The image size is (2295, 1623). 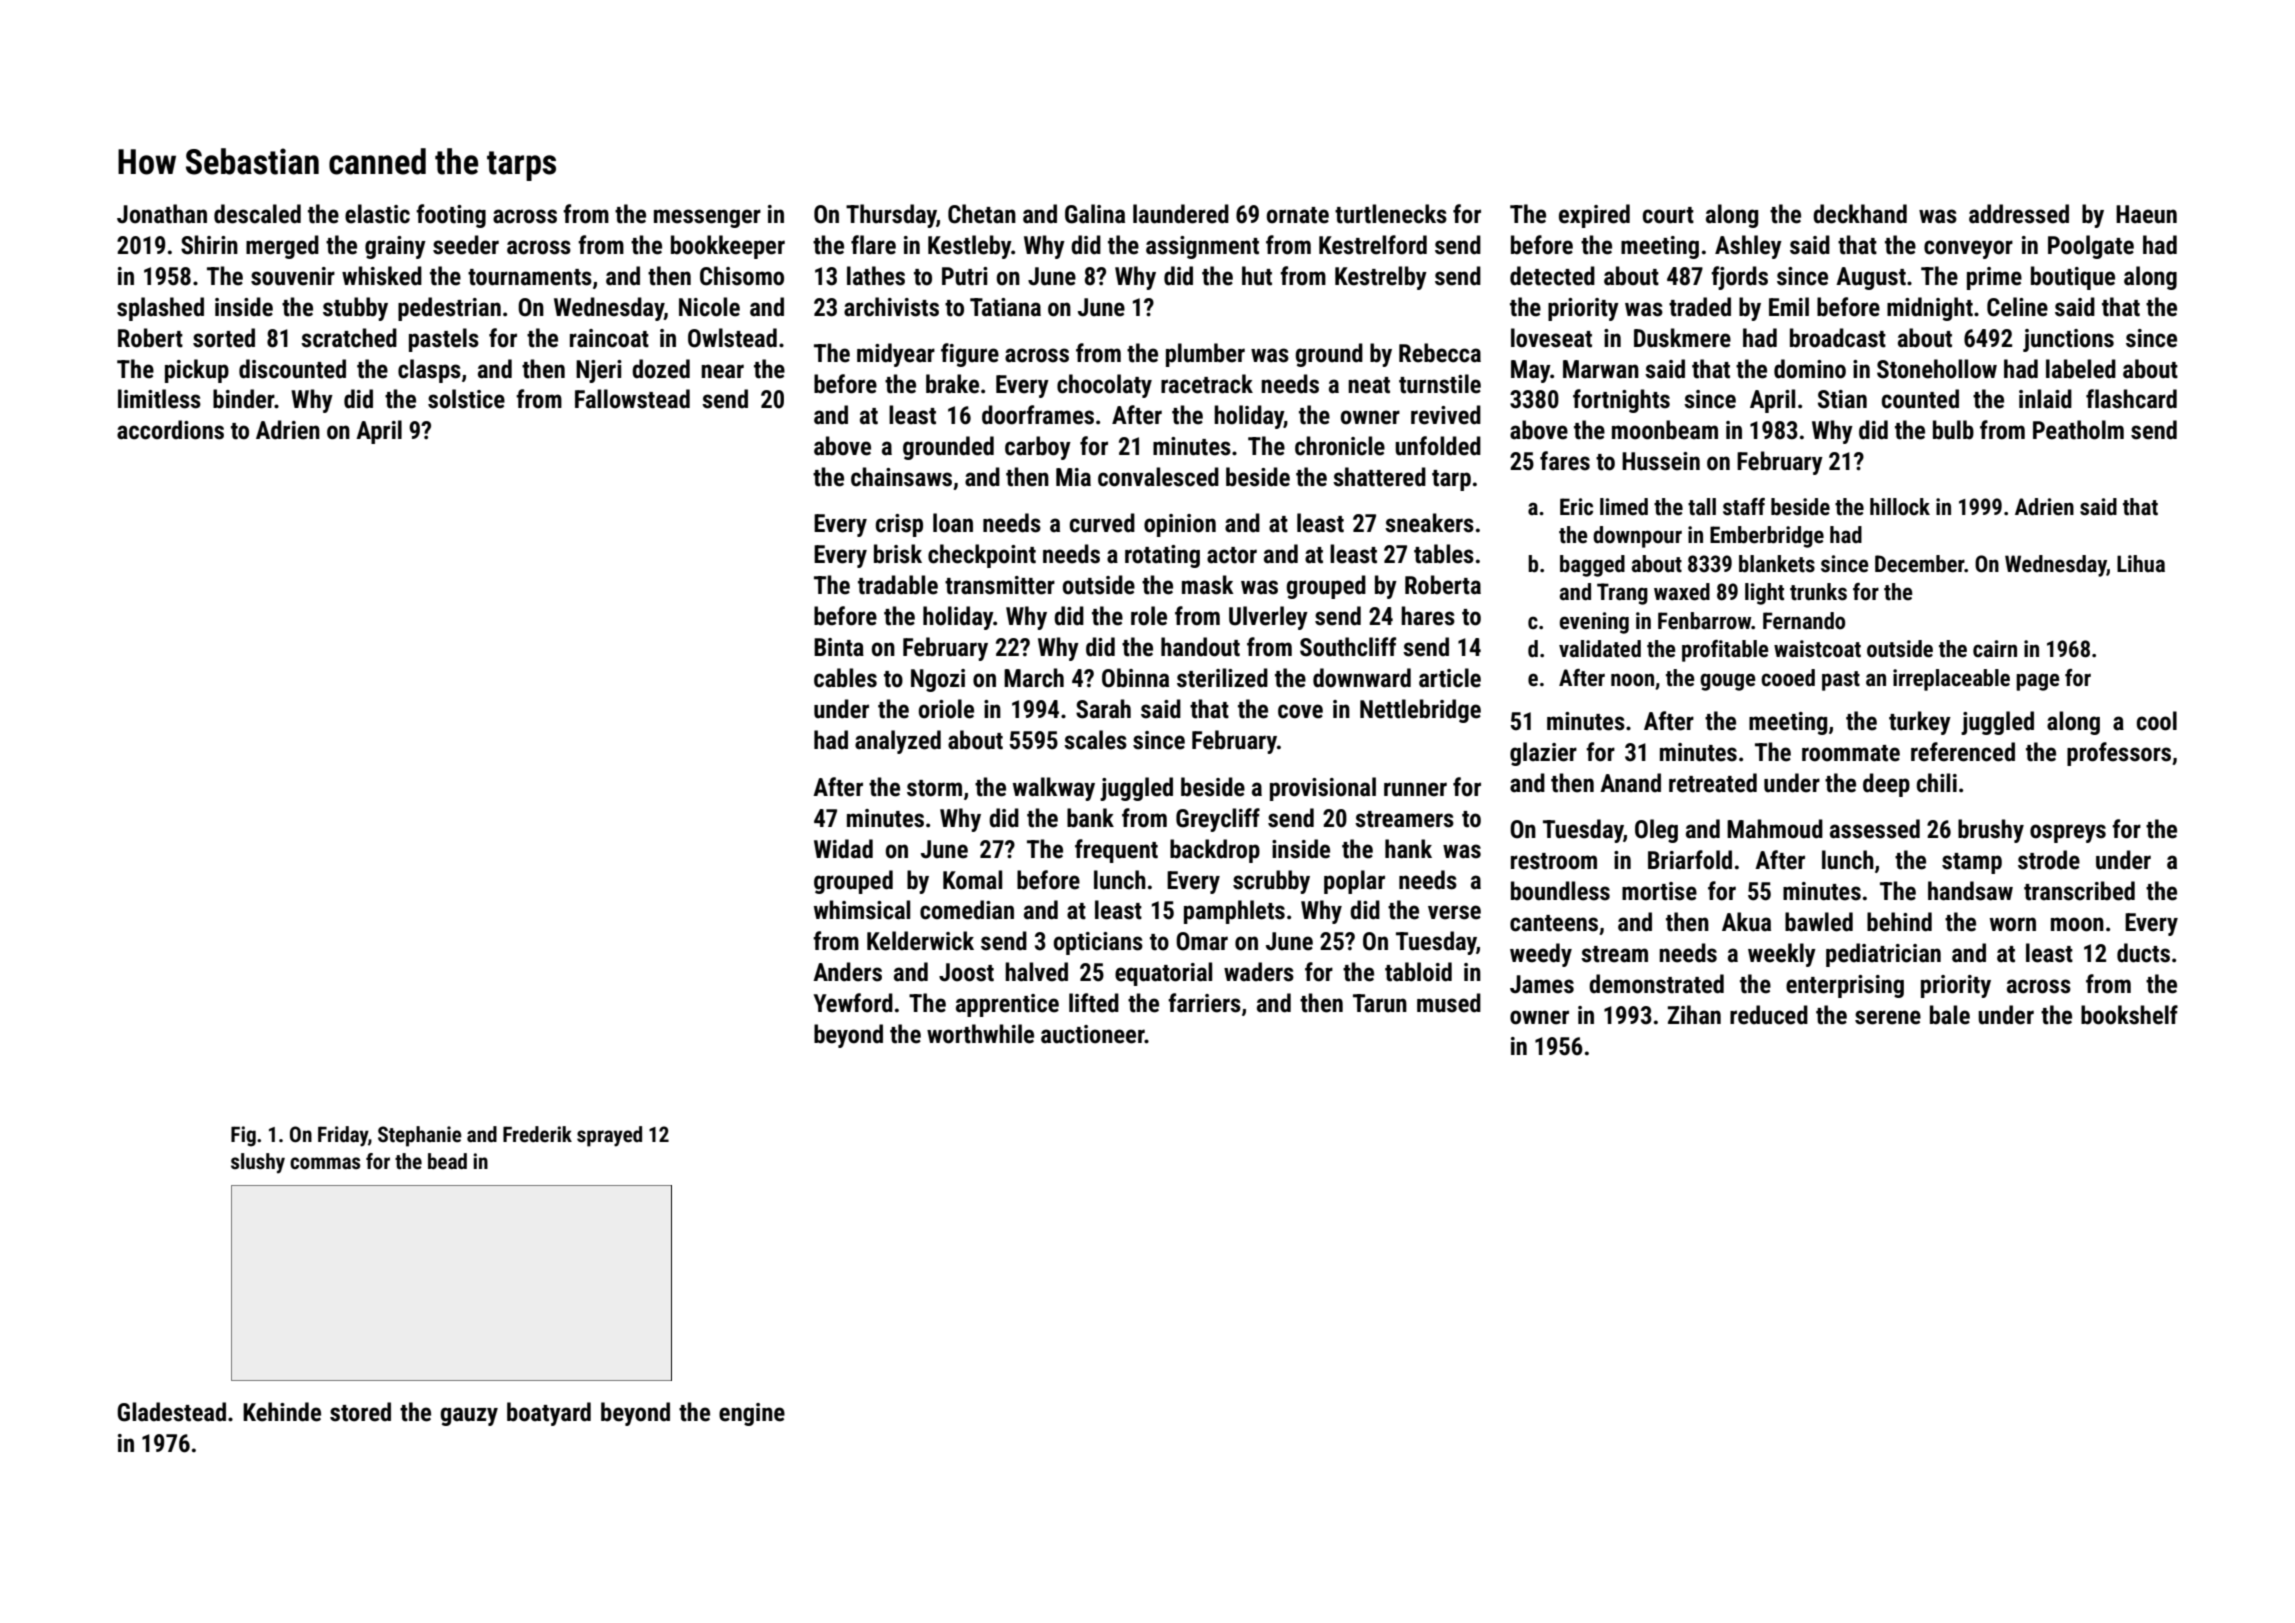 What do you see at coordinates (1104, 386) in the screenshot?
I see `chocolaty` at bounding box center [1104, 386].
